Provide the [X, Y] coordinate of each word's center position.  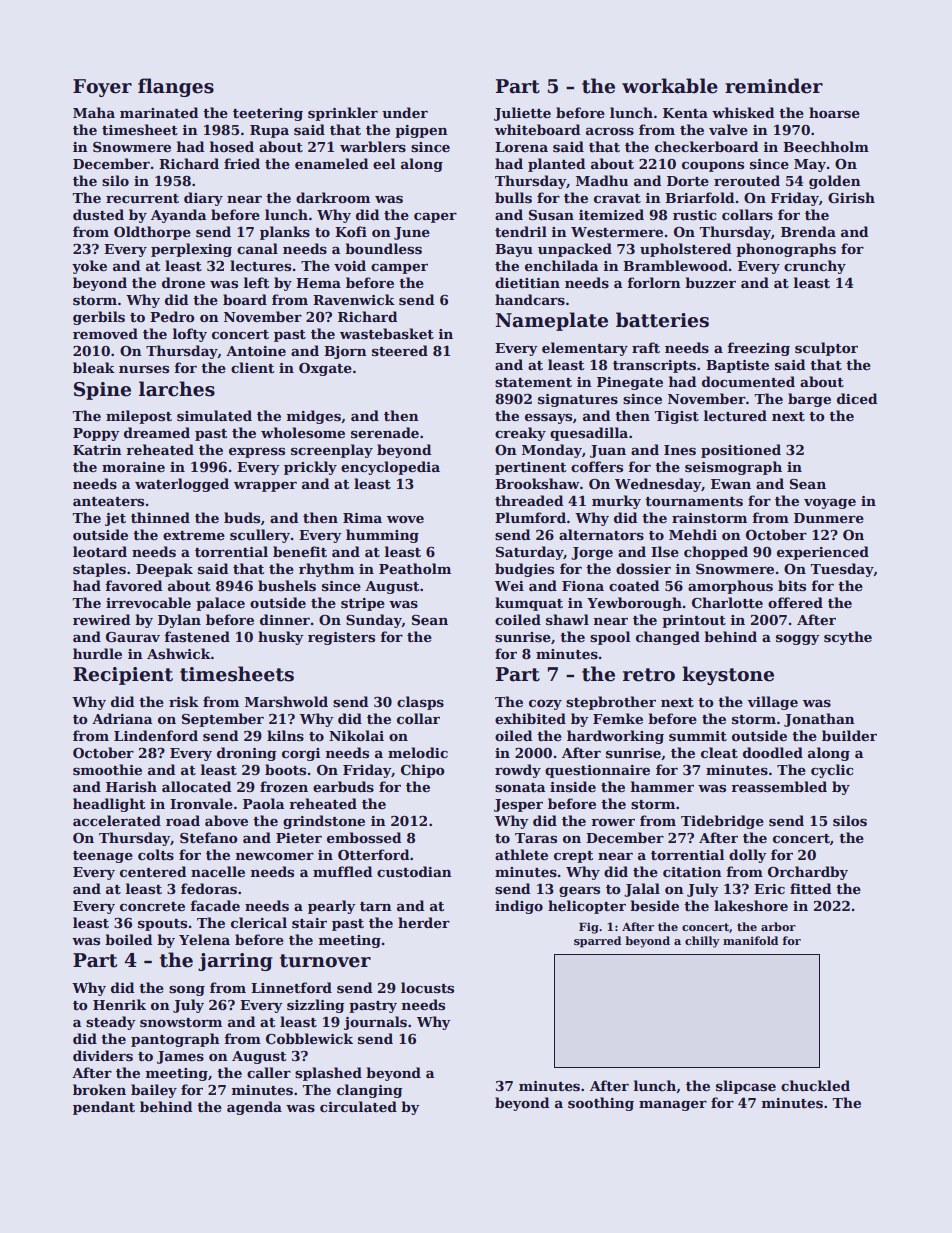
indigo [519, 907]
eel [384, 163]
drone [183, 282]
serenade [385, 432]
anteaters [108, 501]
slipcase [746, 1087]
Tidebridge [722, 822]
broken [99, 1089]
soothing [601, 1104]
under [405, 112]
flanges [176, 87]
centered [153, 871]
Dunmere [829, 518]
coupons [713, 167]
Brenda [808, 231]
